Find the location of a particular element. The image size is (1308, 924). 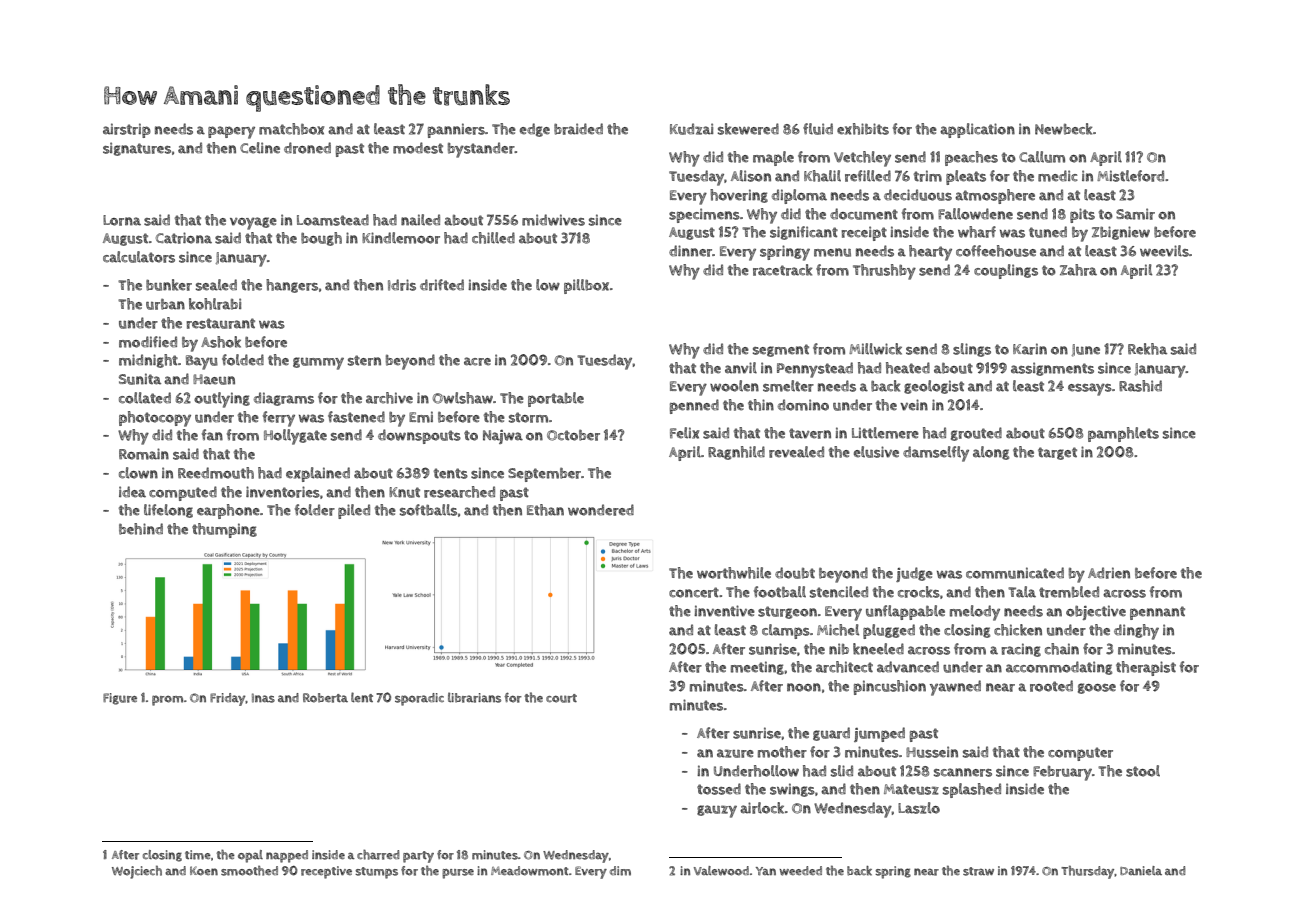

airlock is located at coordinates (762, 808).
